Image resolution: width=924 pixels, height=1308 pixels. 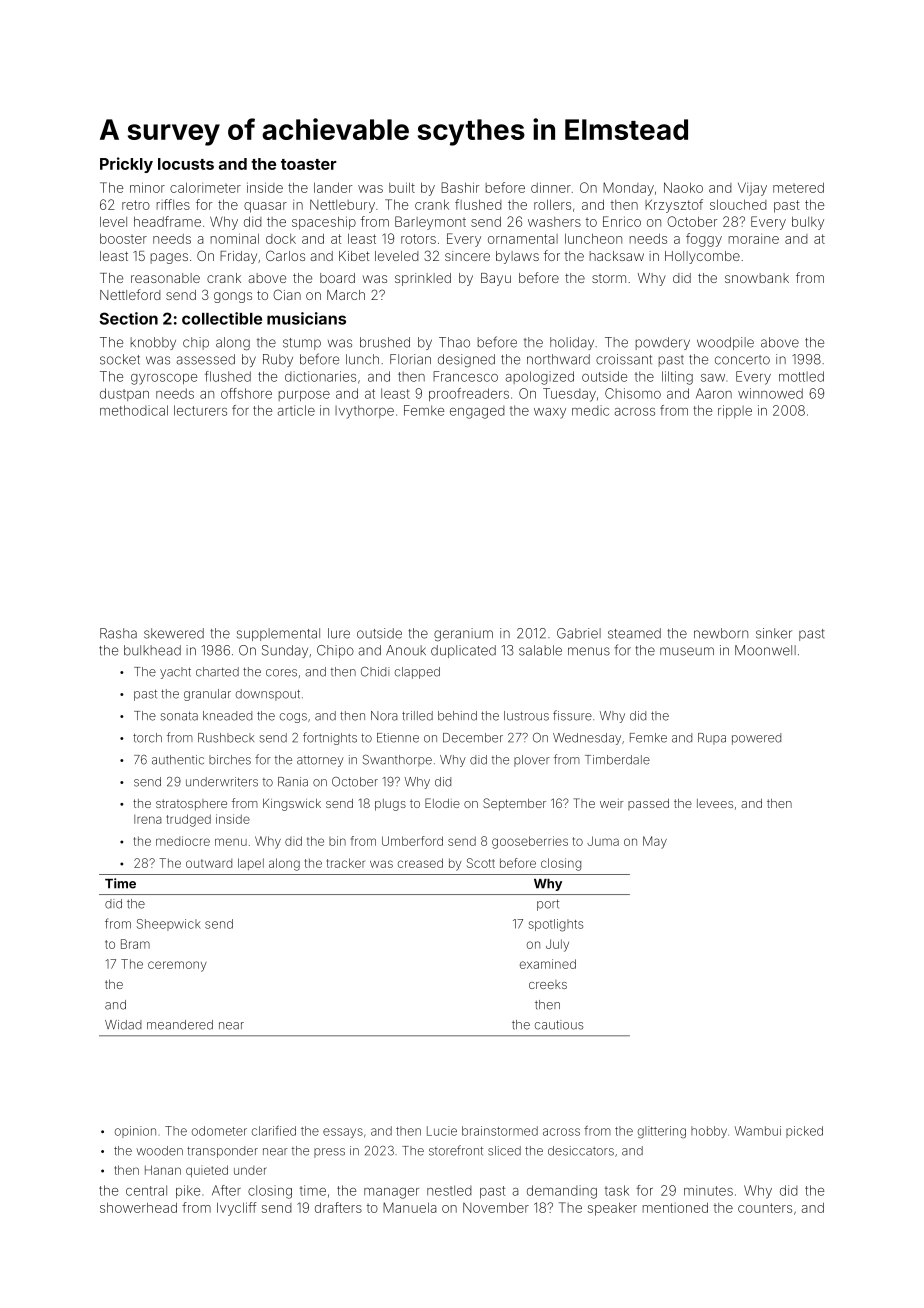 What do you see at coordinates (477, 412) in the image?
I see `engaged` at bounding box center [477, 412].
